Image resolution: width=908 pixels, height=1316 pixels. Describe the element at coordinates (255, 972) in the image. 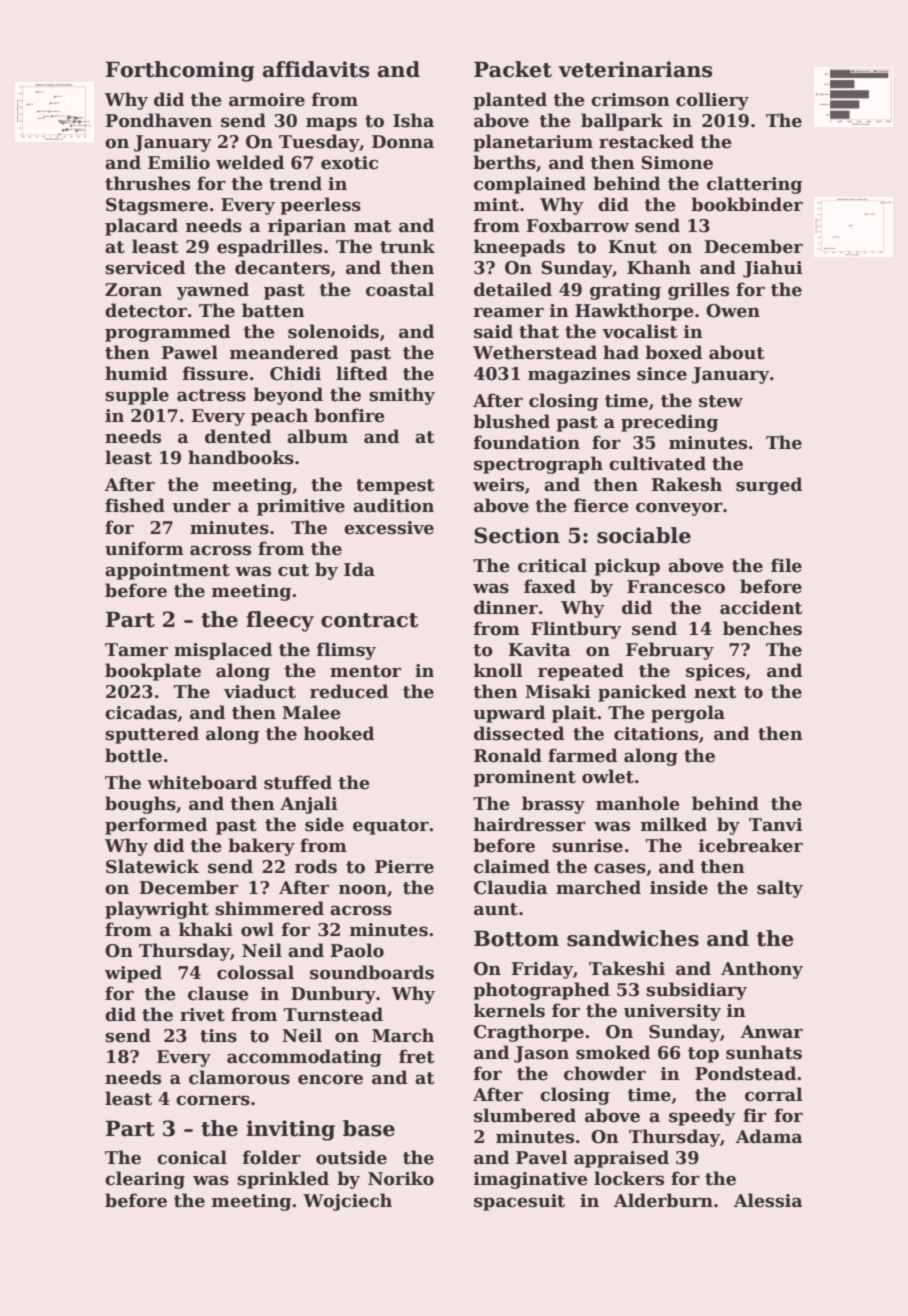

I see `colossal` at that location.
